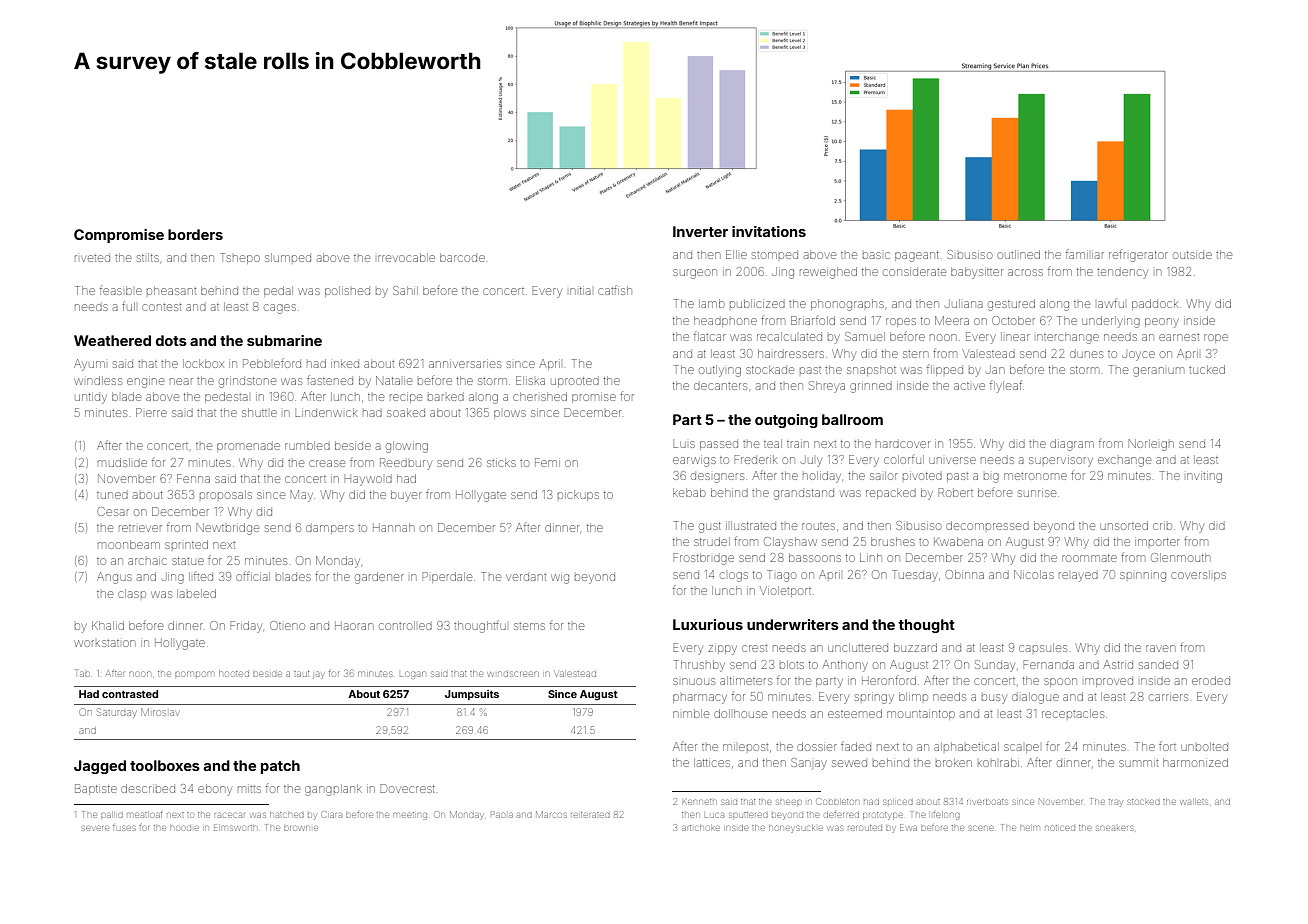  Describe the element at coordinates (1179, 337) in the page. I see `earnest` at that location.
